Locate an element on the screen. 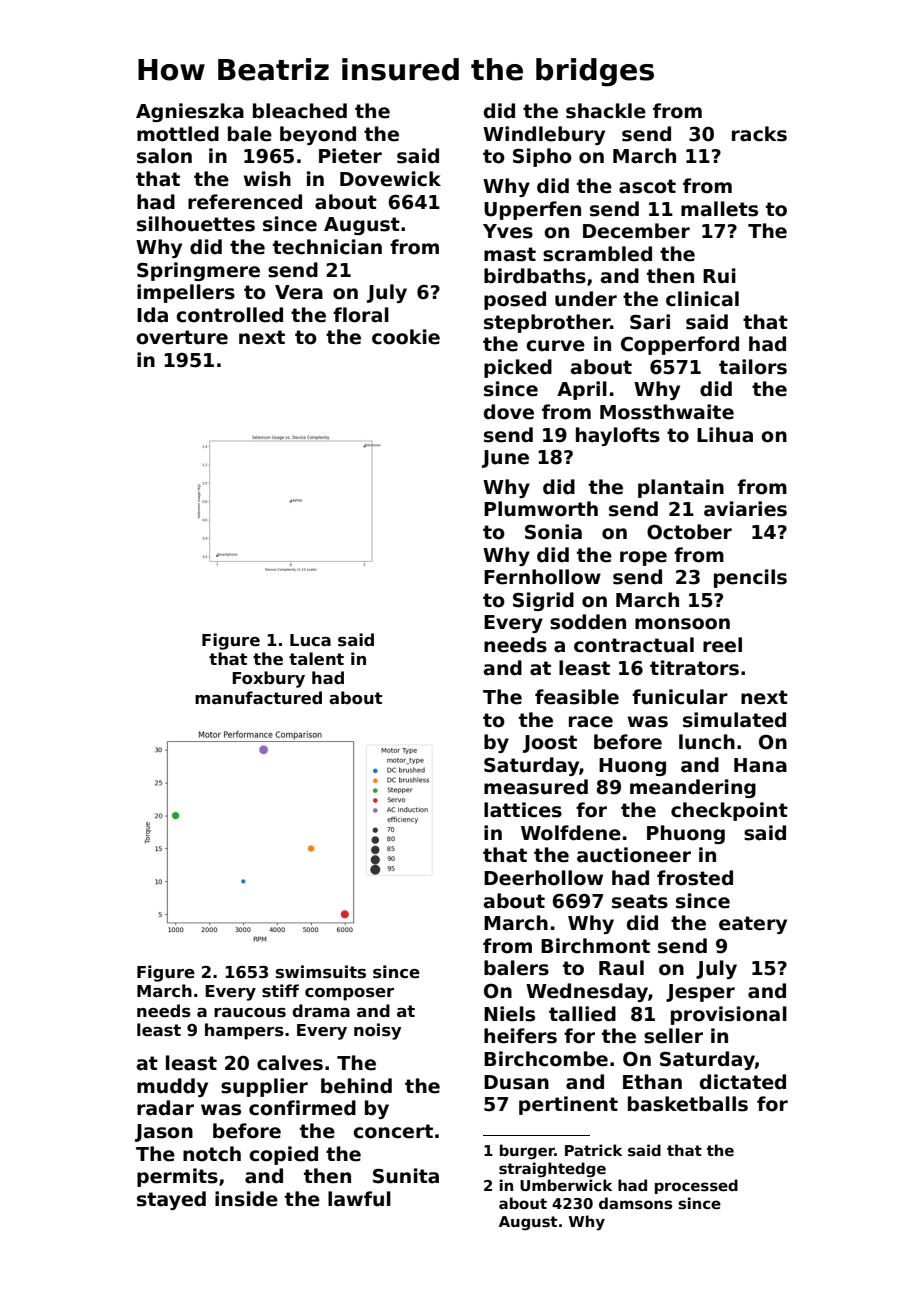 The image size is (924, 1314). swimsuits is located at coordinates (321, 972).
